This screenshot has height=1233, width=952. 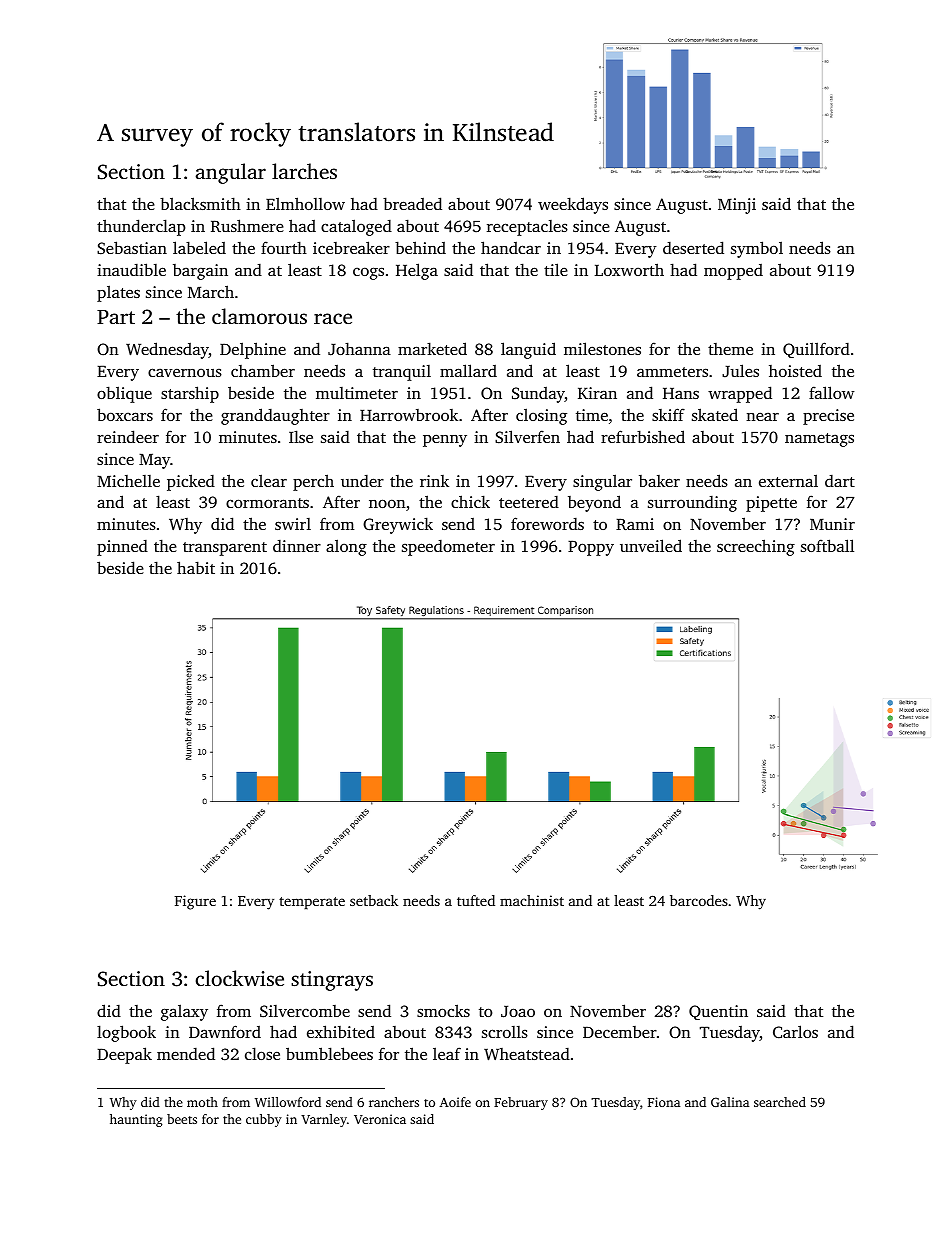 I want to click on oblique, so click(x=124, y=394).
